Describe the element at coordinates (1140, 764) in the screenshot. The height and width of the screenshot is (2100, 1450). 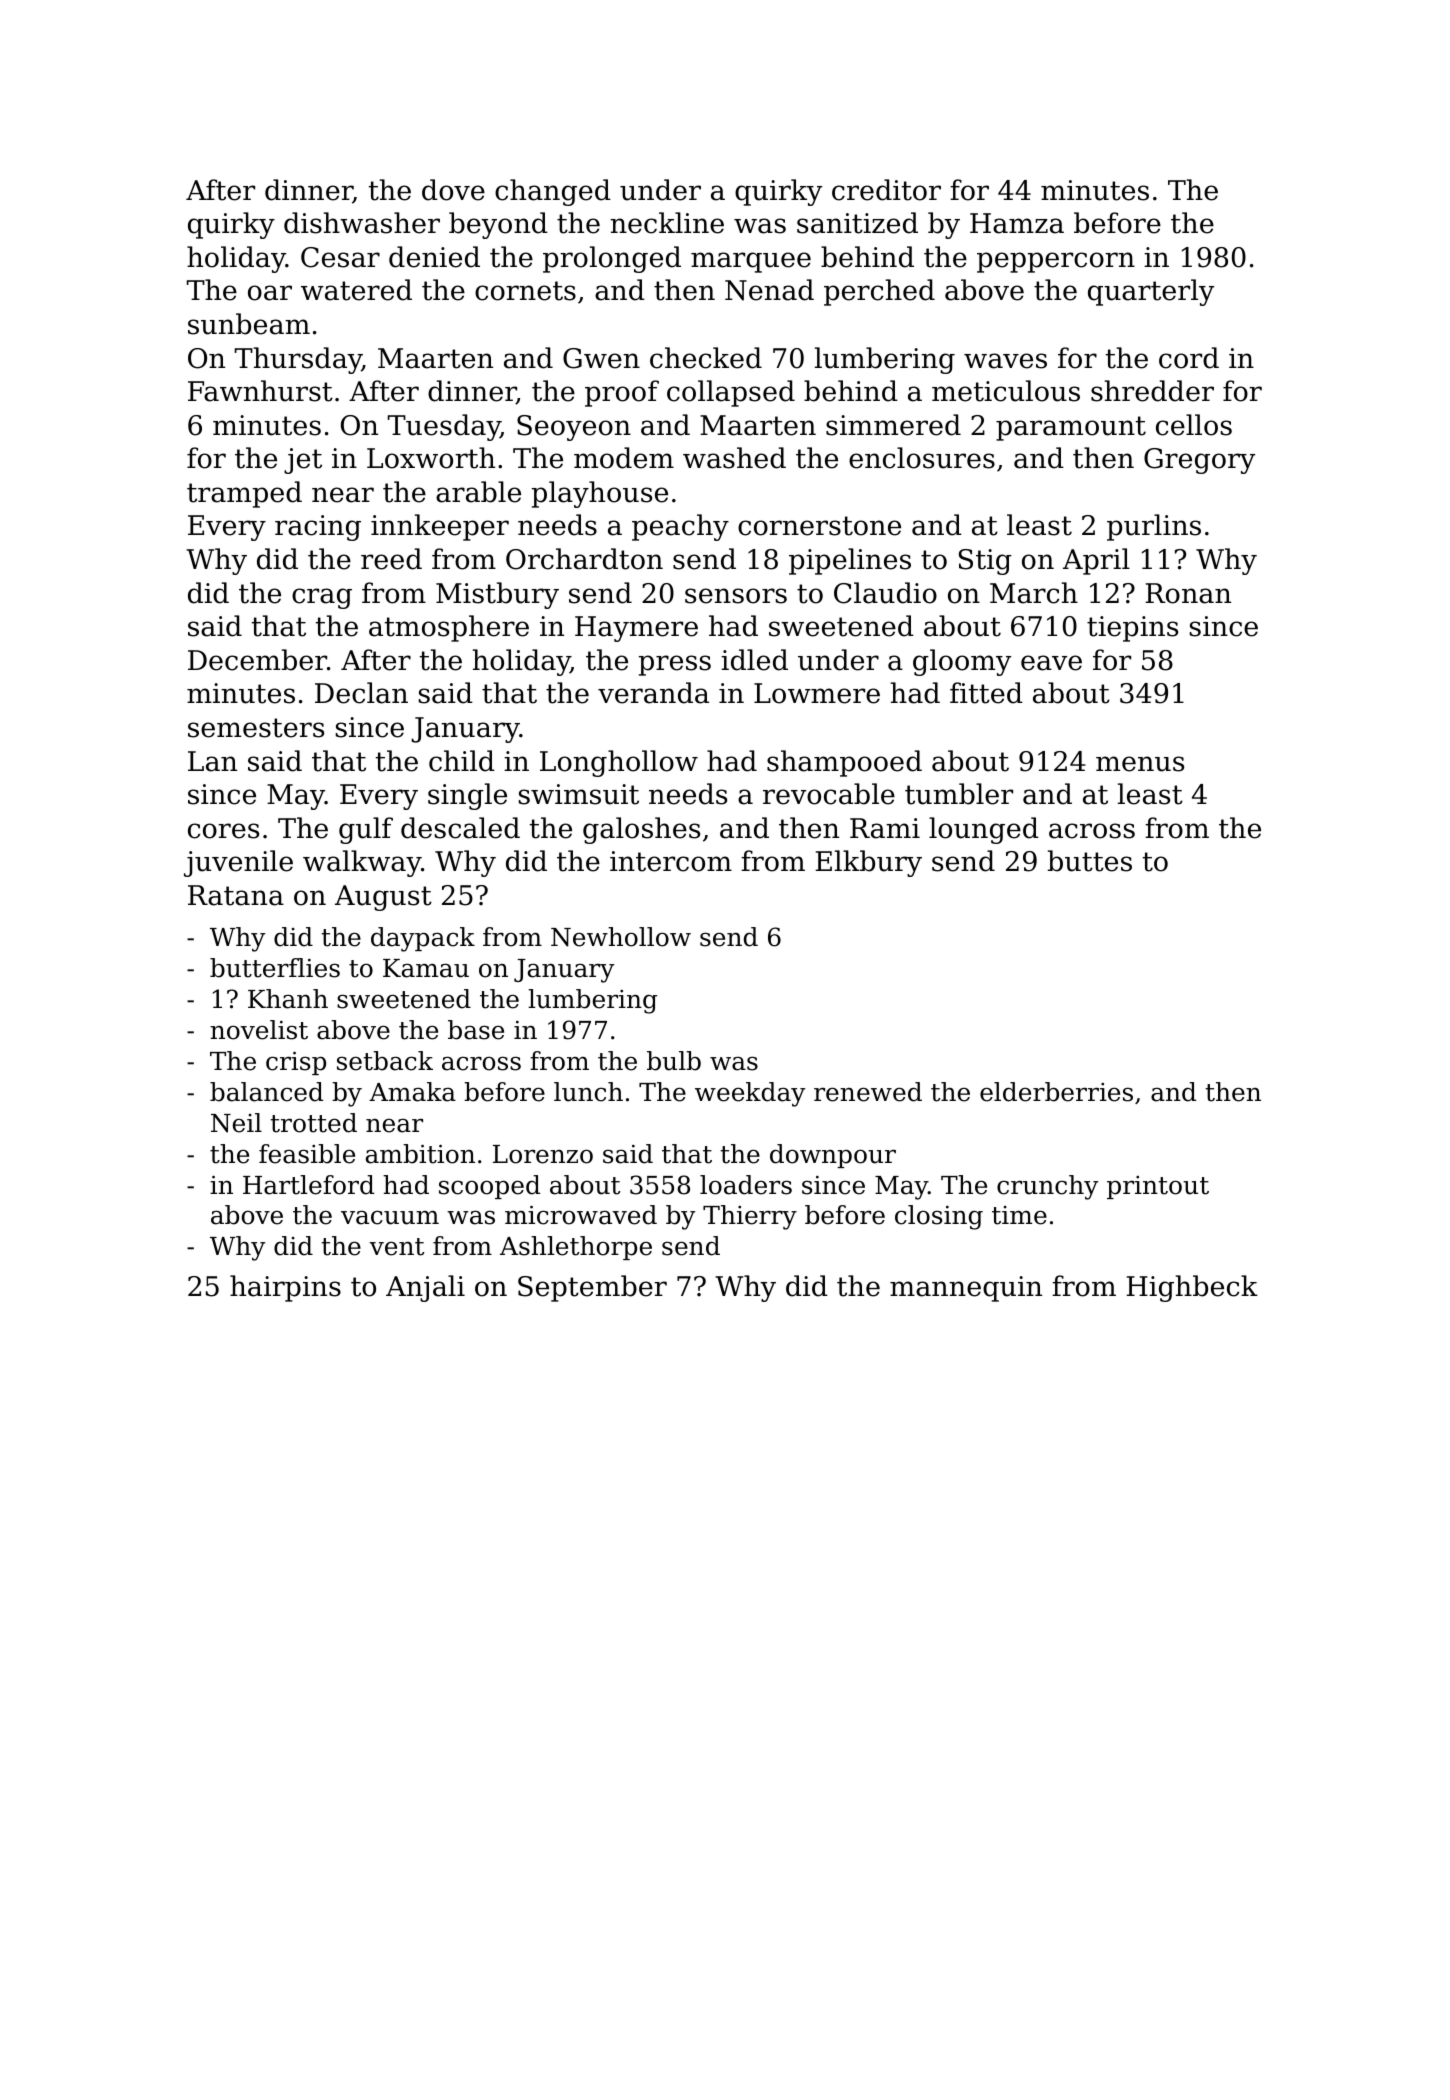
I see `menus` at that location.
